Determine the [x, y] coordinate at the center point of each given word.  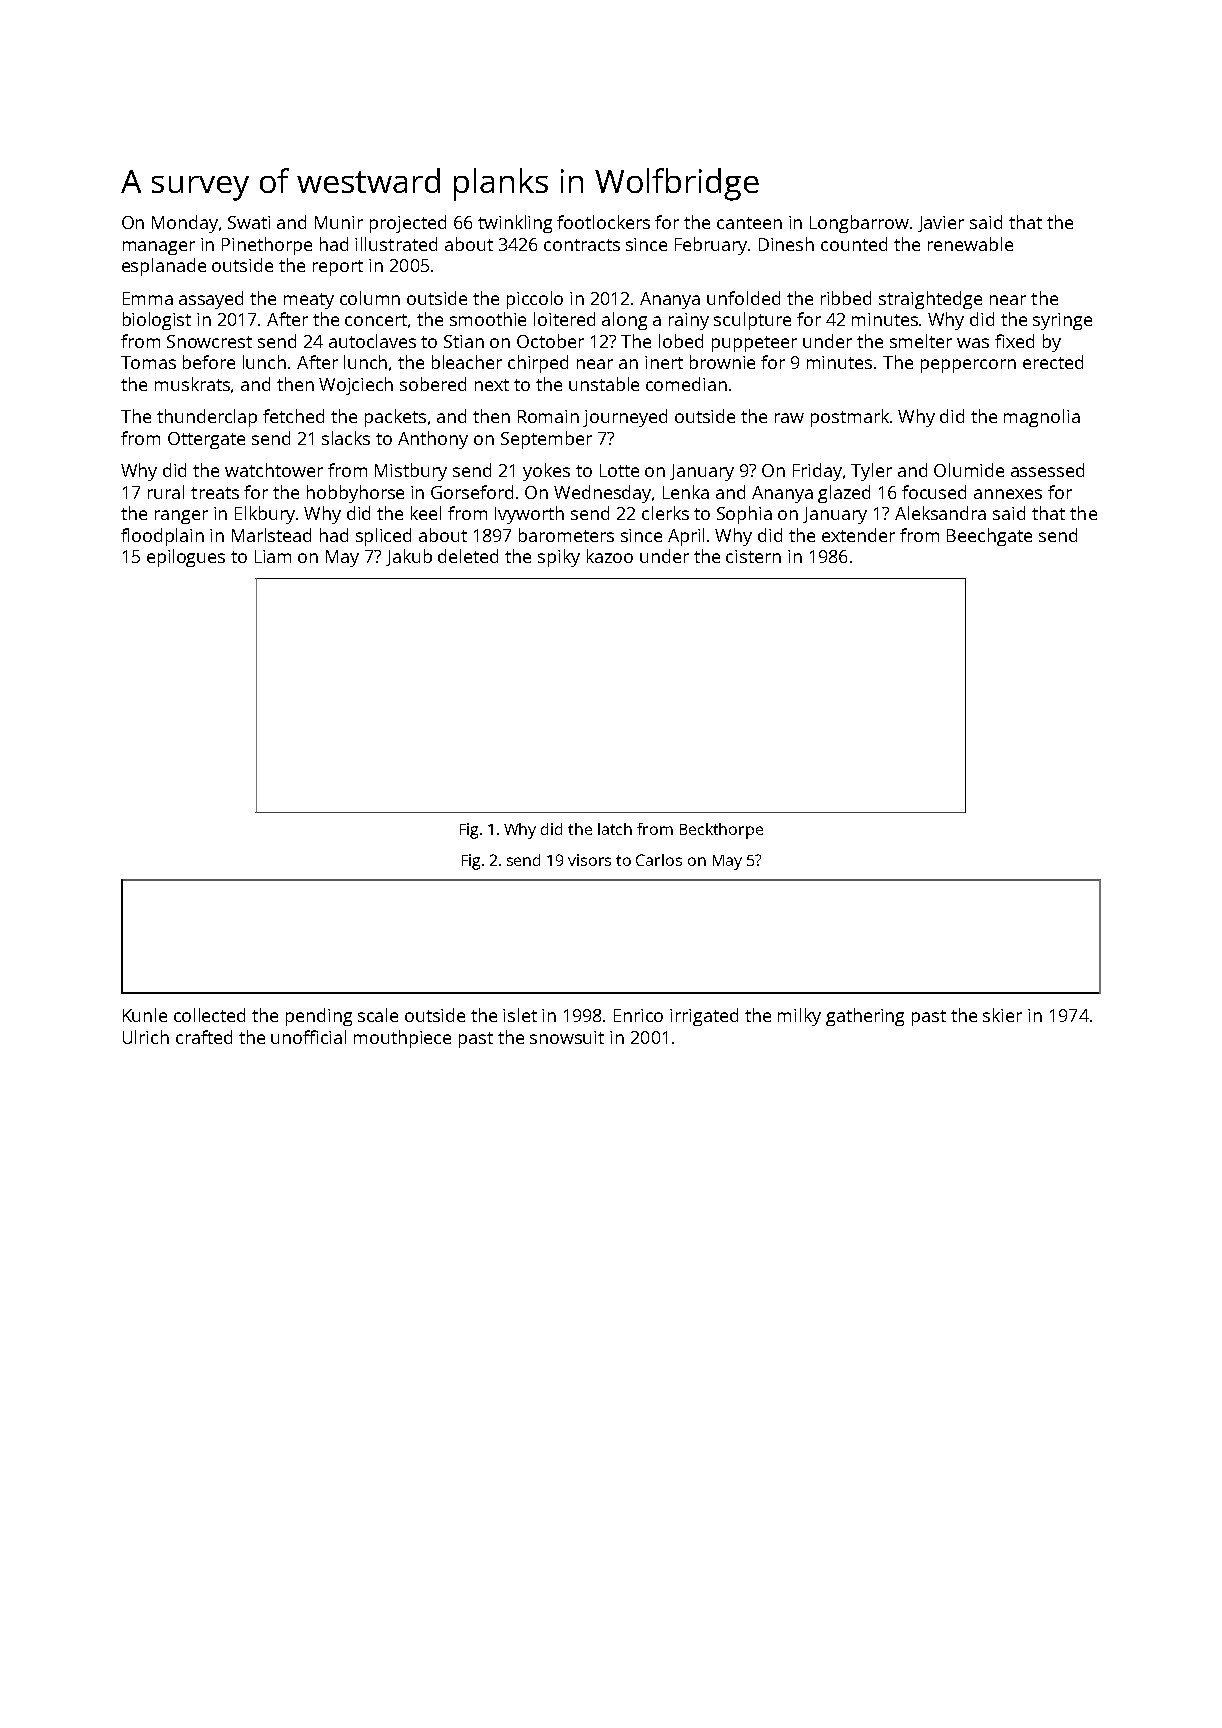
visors [589, 860]
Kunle [145, 1015]
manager [159, 248]
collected [209, 1015]
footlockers [603, 222]
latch [615, 829]
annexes [1008, 494]
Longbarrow [860, 224]
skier [1002, 1015]
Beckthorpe [721, 831]
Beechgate [989, 537]
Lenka [686, 492]
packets [395, 418]
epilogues [186, 558]
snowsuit [567, 1037]
